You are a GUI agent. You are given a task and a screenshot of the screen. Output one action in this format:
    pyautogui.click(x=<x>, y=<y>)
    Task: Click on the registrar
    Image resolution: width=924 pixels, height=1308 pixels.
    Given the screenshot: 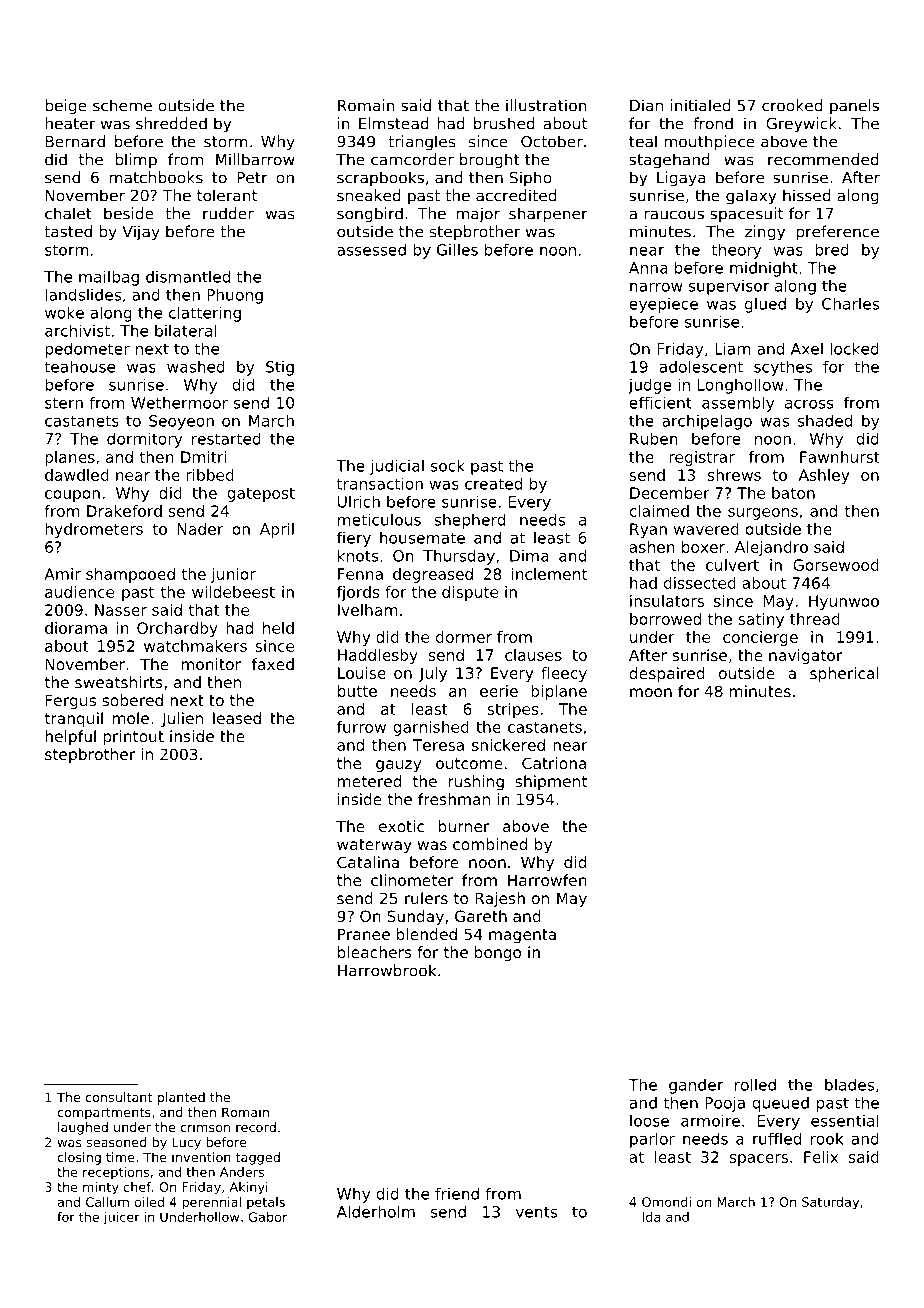 What is the action you would take?
    pyautogui.click(x=702, y=458)
